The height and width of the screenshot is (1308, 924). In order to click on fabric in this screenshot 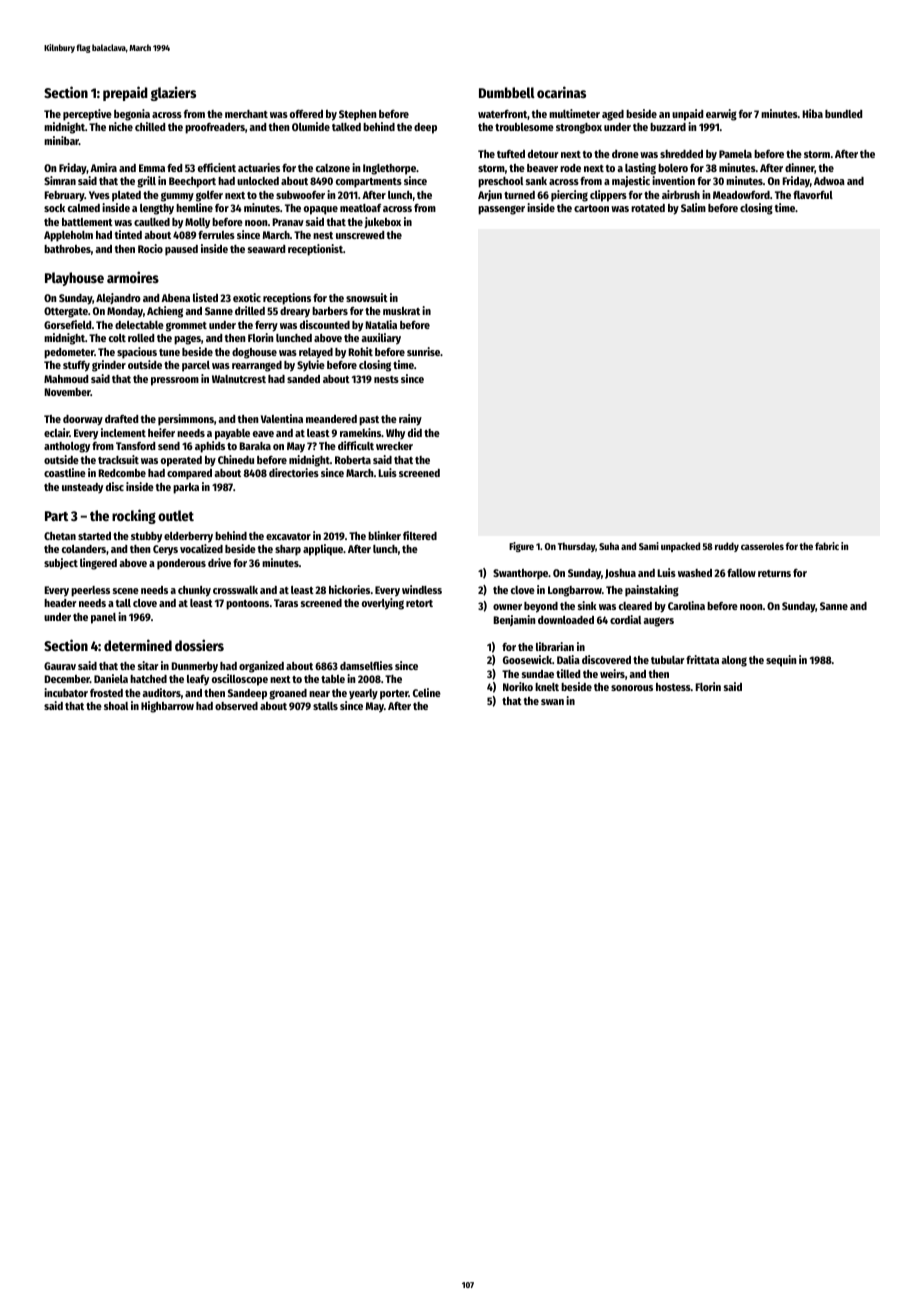, I will do `click(827, 546)`.
